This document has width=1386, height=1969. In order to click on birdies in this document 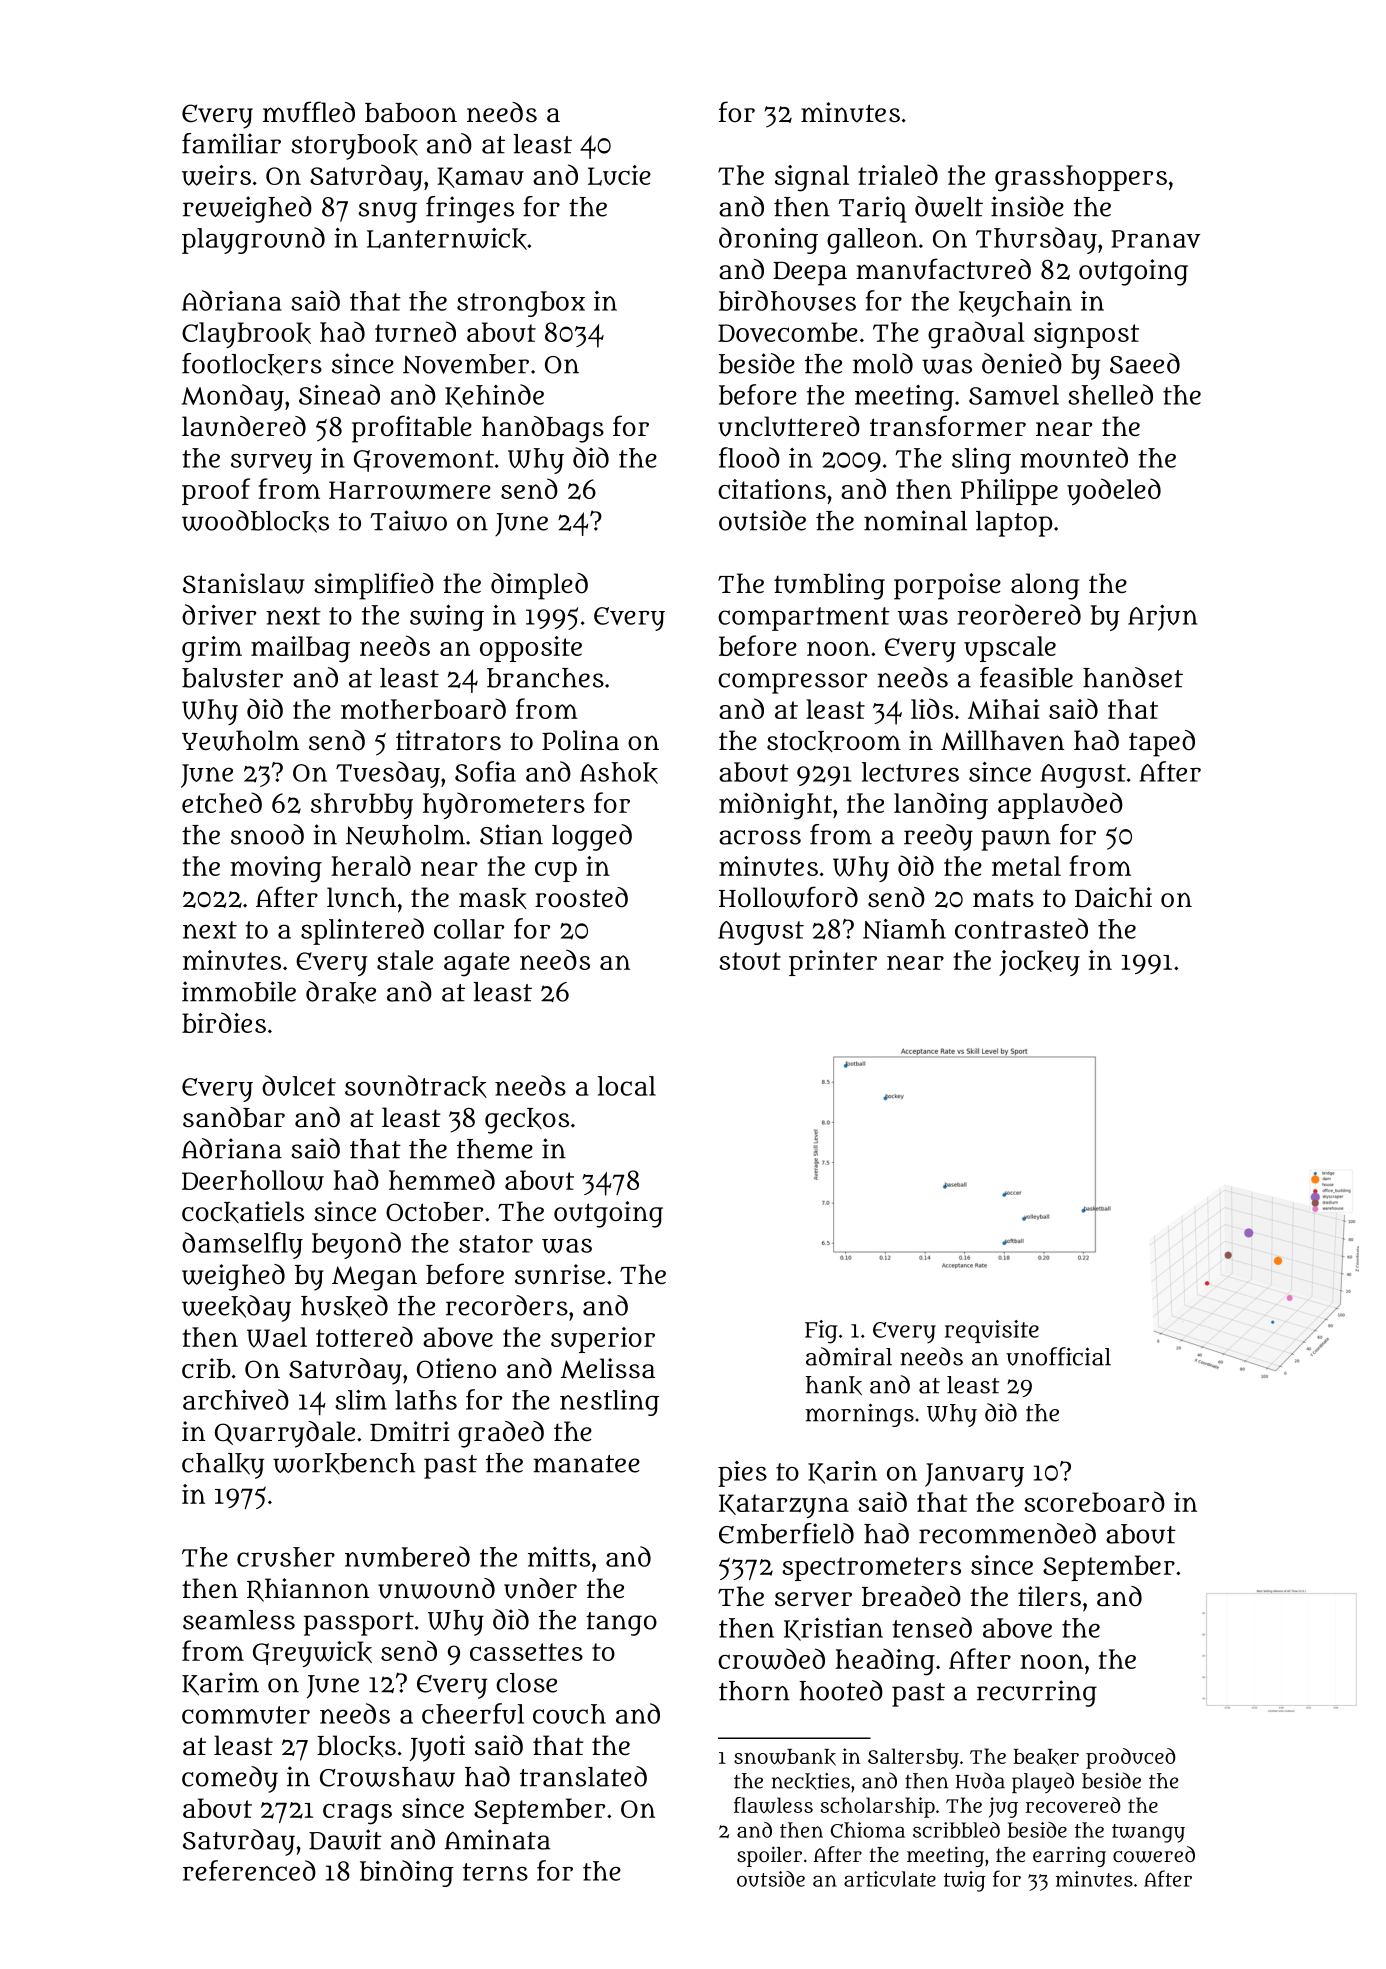, I will do `click(224, 1022)`.
